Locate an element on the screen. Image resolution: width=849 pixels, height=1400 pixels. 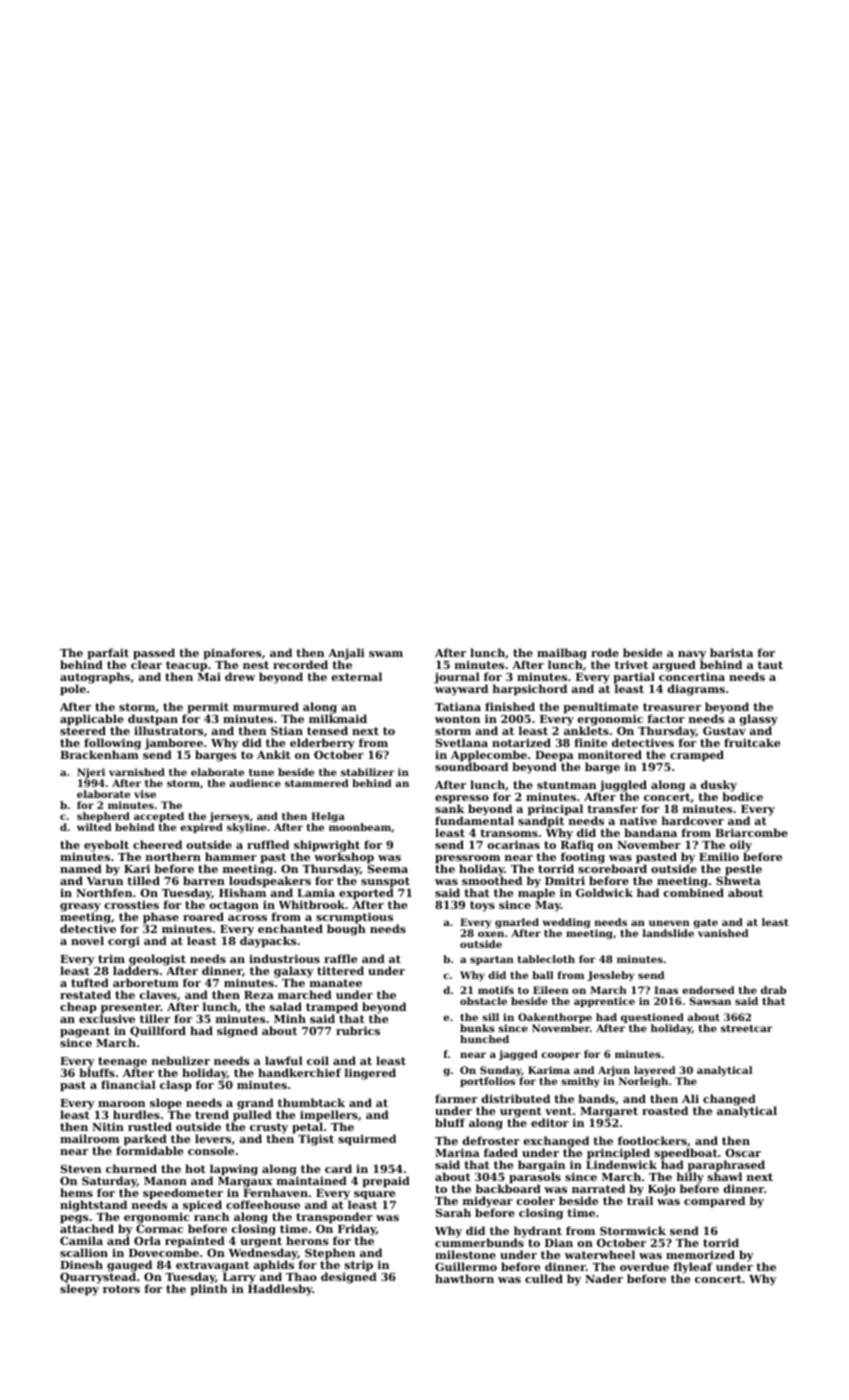
swam is located at coordinates (386, 654).
